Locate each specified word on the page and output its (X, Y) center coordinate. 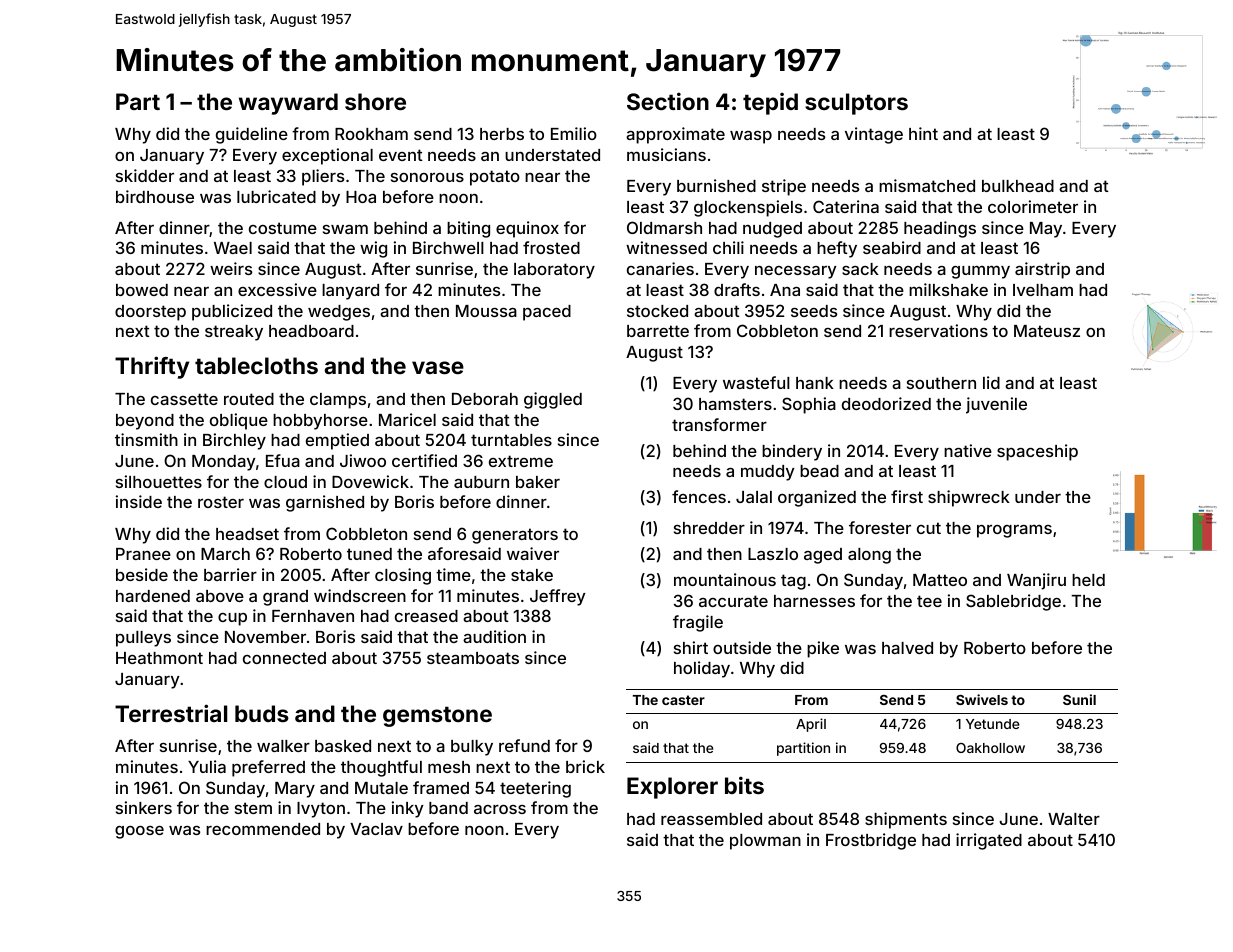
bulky (472, 748)
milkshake (948, 289)
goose (139, 832)
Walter (1074, 819)
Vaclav (376, 829)
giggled (553, 400)
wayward (288, 104)
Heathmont (159, 658)
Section (668, 101)
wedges (339, 313)
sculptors (856, 104)
